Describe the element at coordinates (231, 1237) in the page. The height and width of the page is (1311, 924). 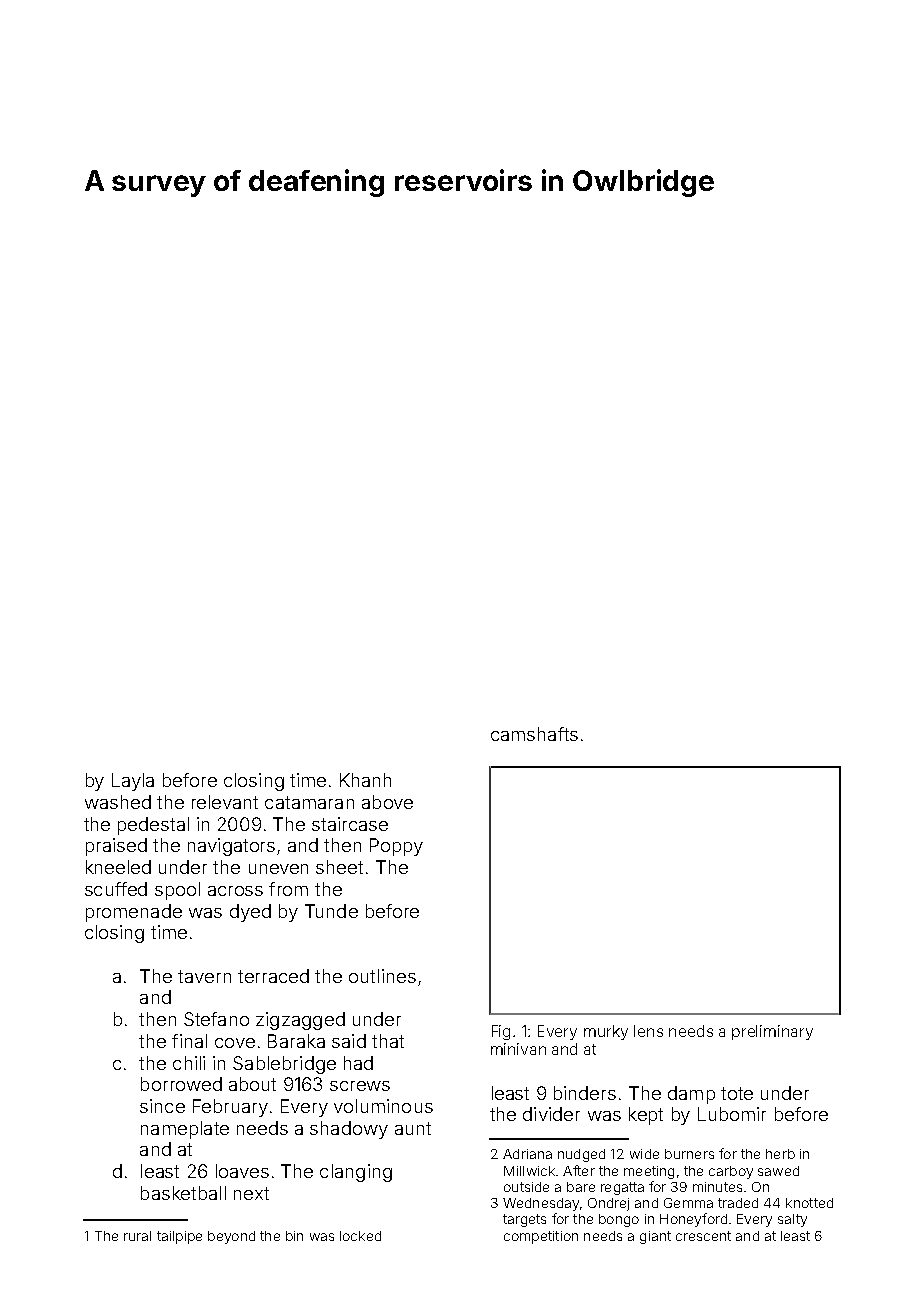
I see `beyond` at that location.
